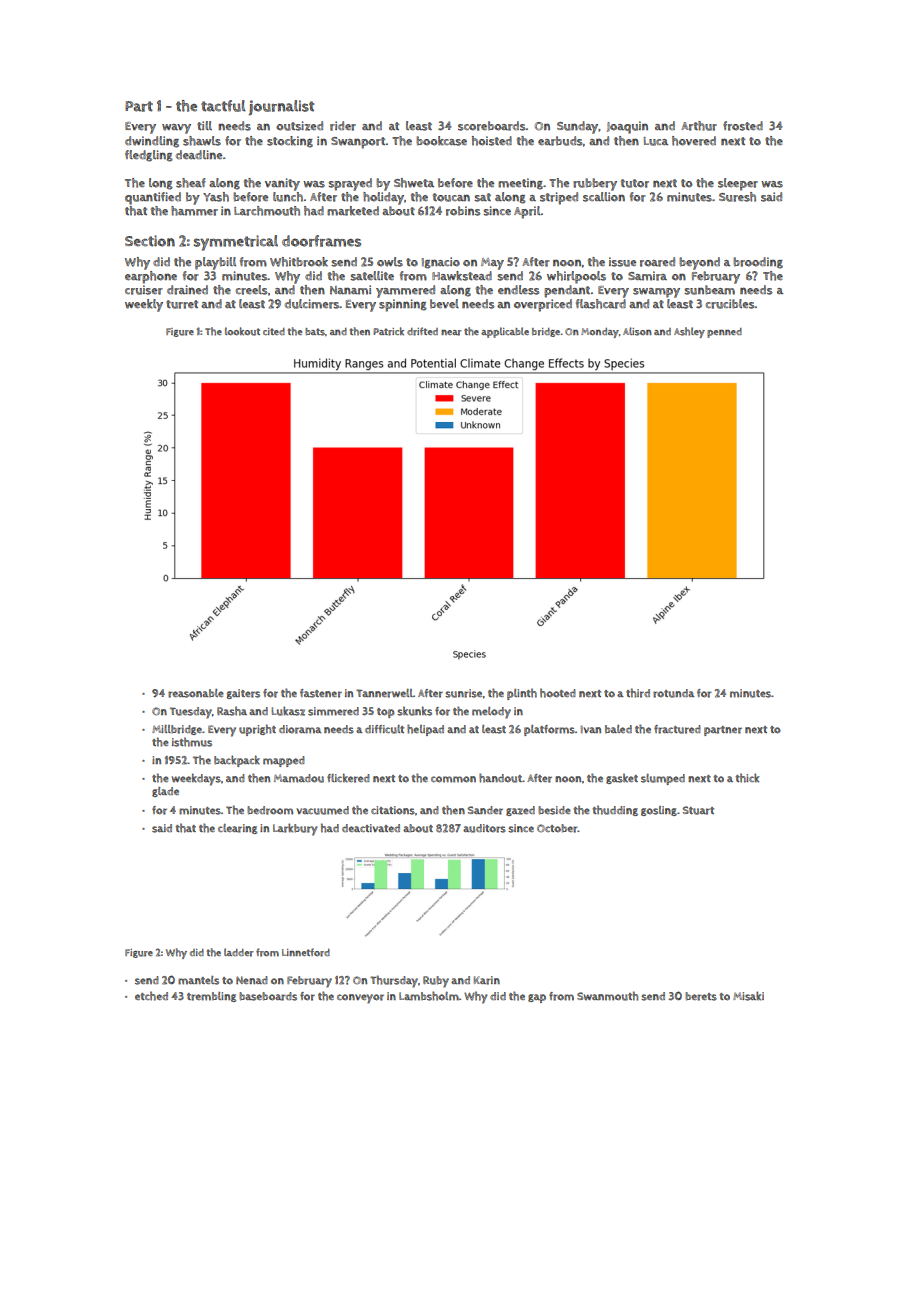 The image size is (908, 1316). Describe the element at coordinates (674, 693) in the document. I see `rotunda` at that location.
